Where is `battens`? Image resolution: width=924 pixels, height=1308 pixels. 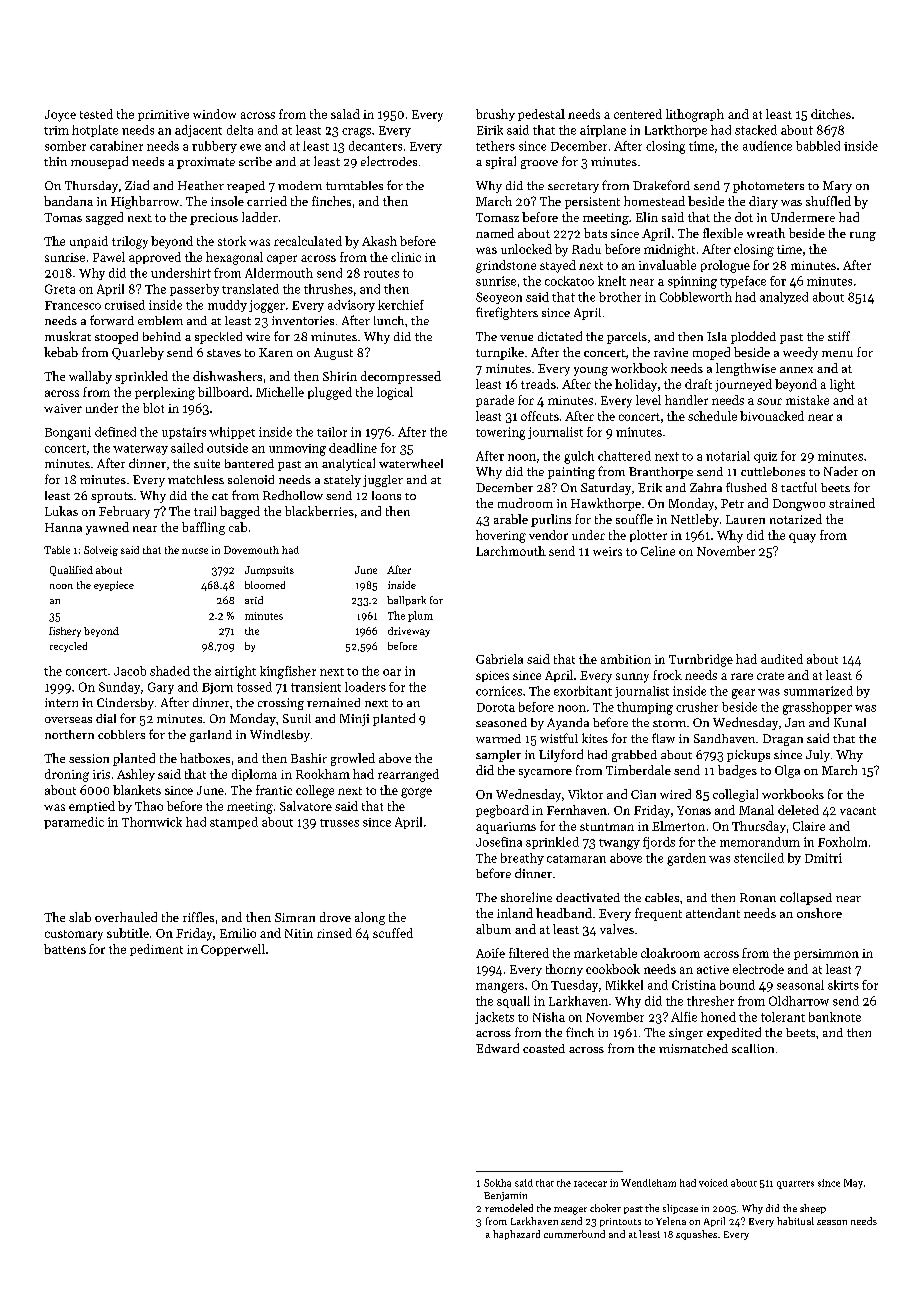 battens is located at coordinates (65, 949).
